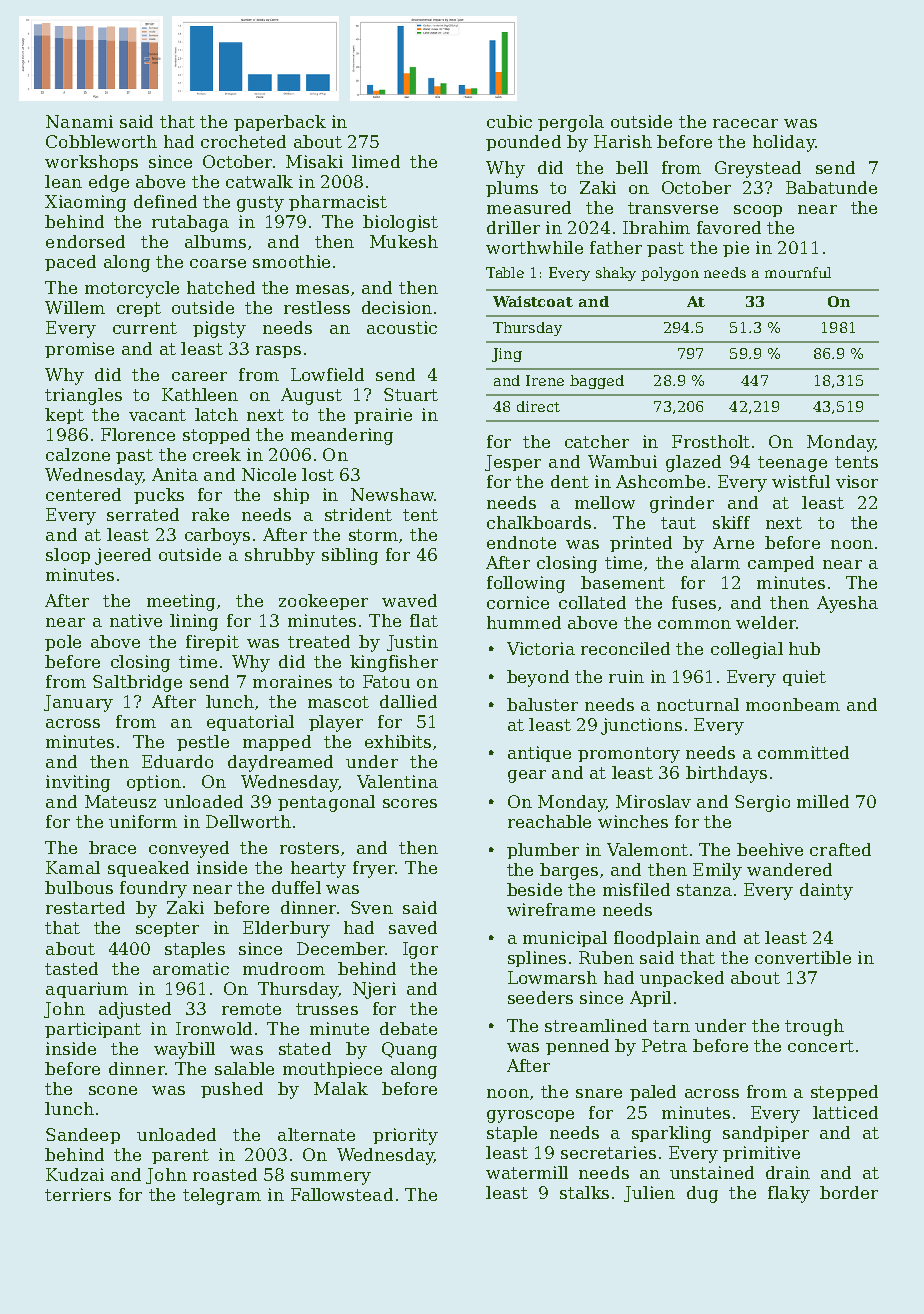 The width and height of the document is (924, 1314). I want to click on restless, so click(317, 307).
